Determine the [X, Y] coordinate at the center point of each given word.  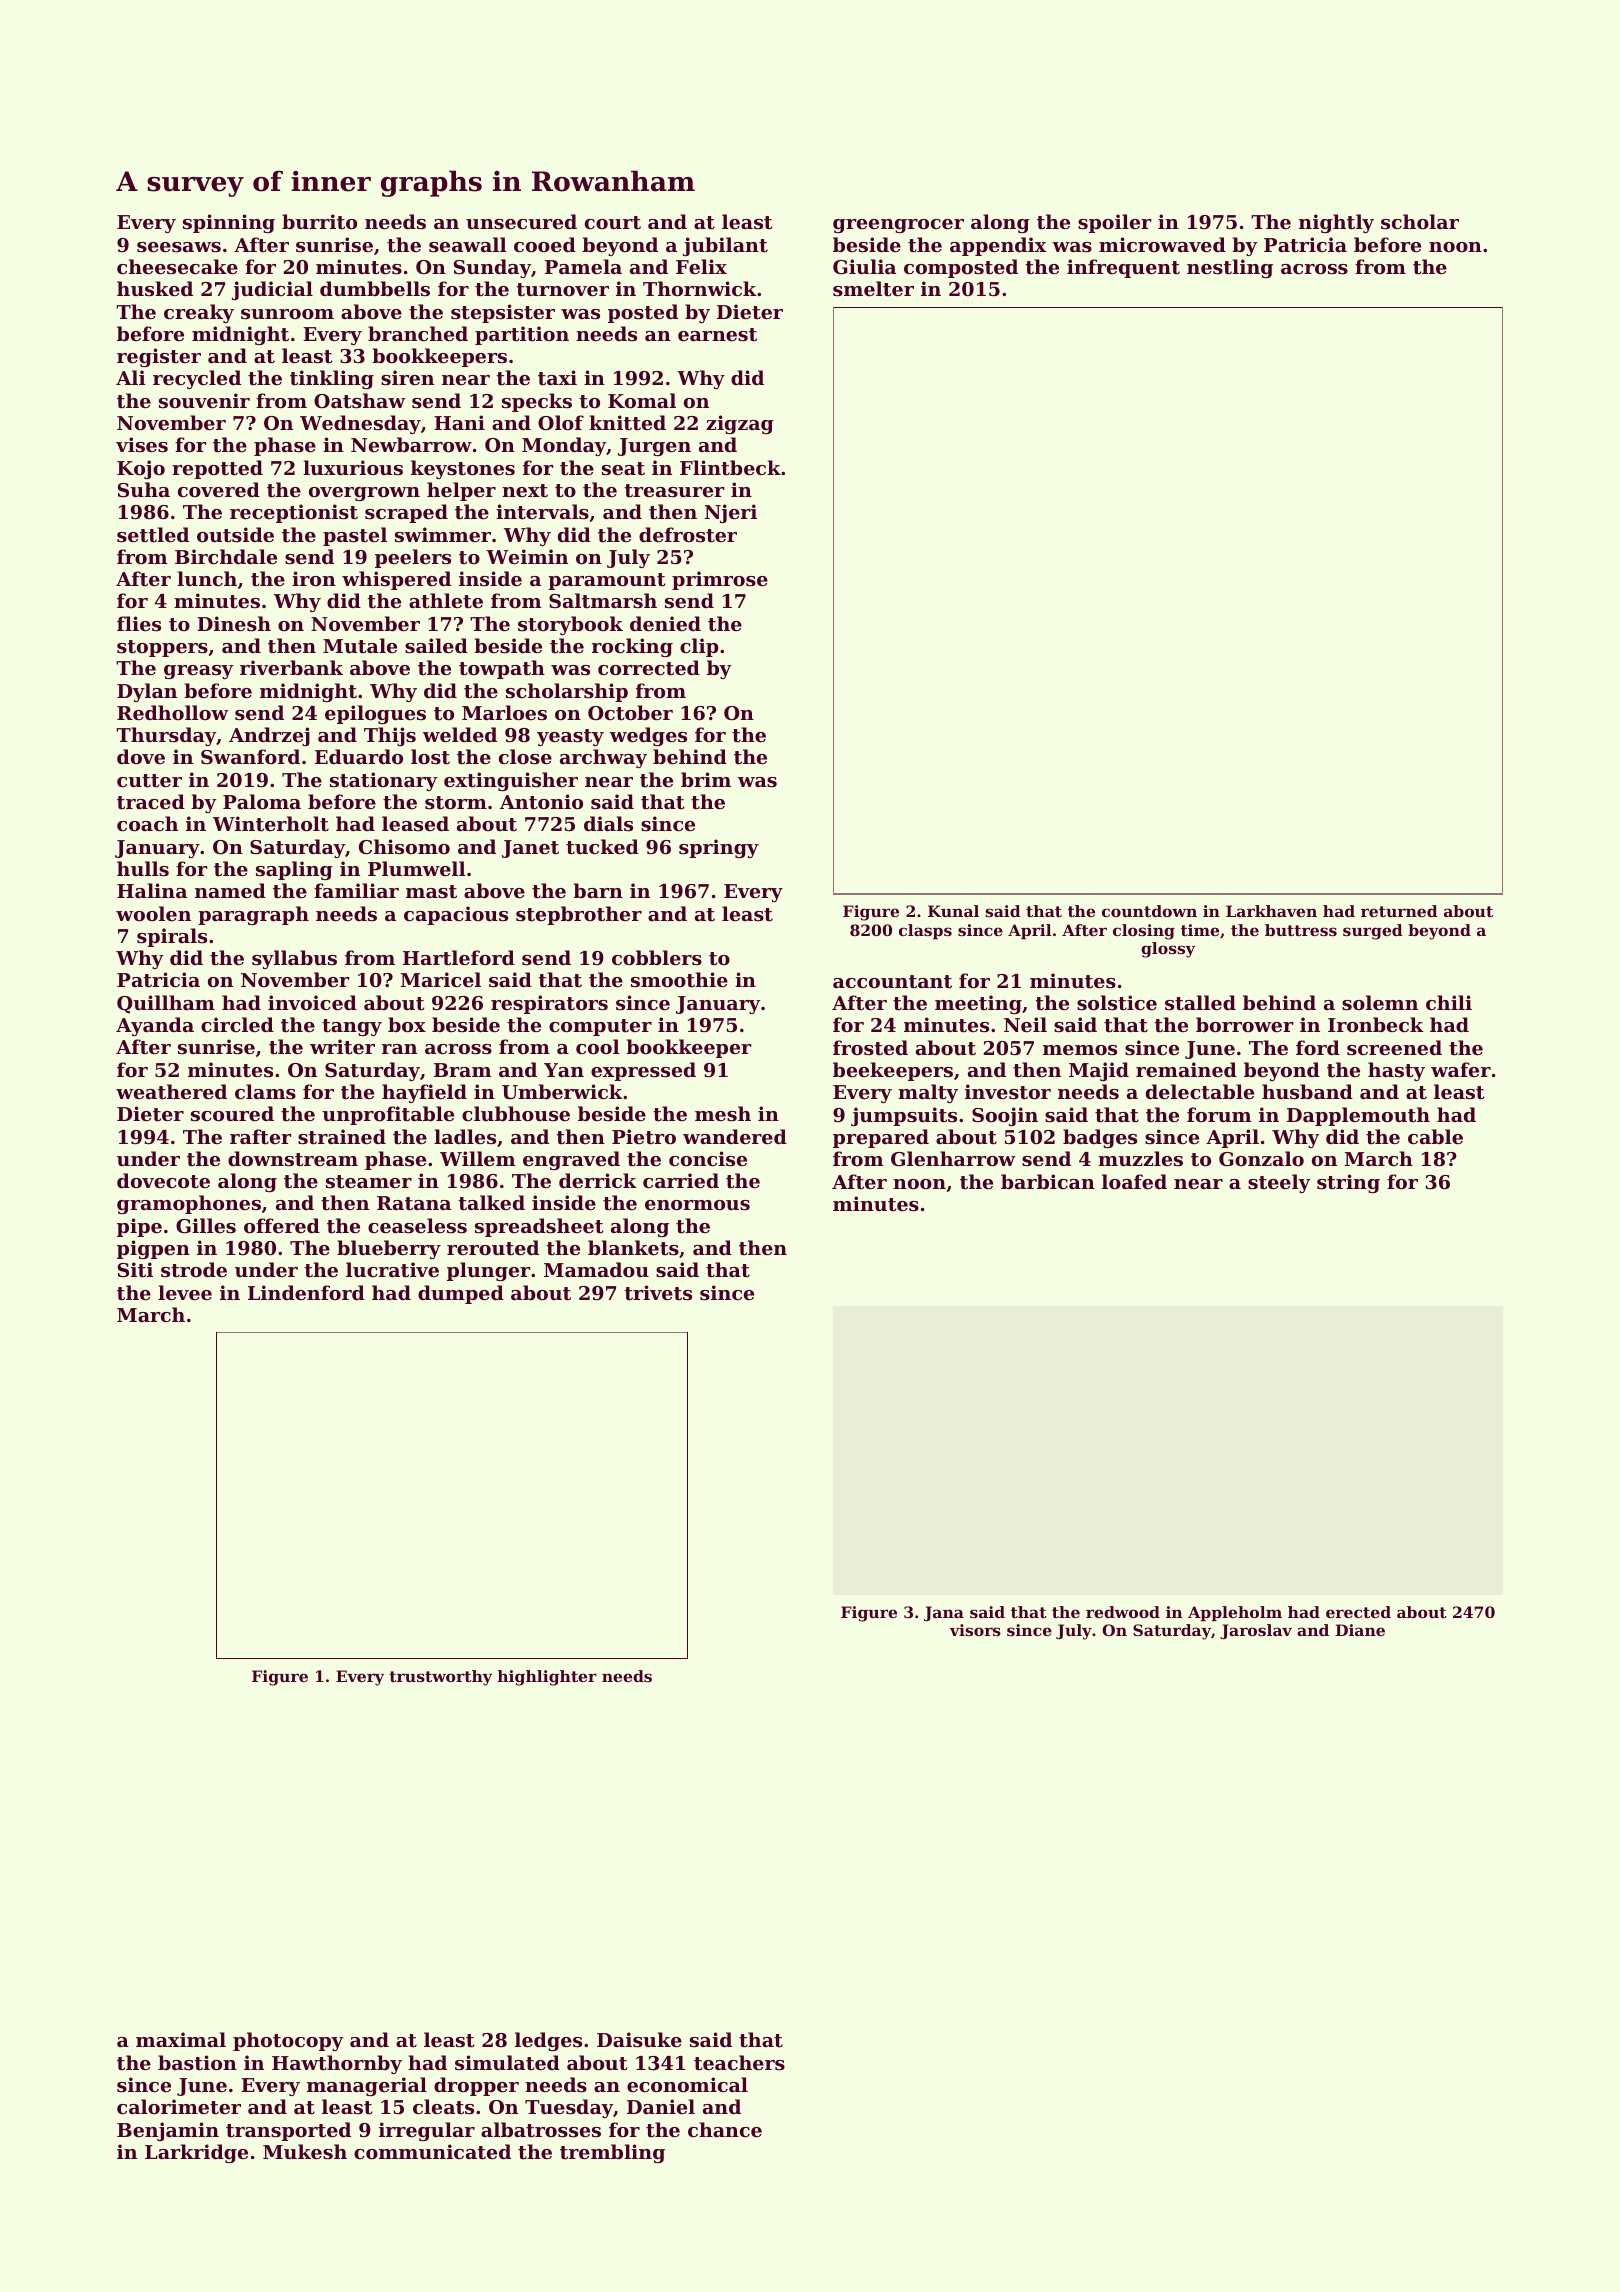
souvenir [204, 400]
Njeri [731, 513]
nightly [1336, 223]
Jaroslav [1256, 1631]
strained [342, 1137]
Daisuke [639, 2040]
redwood [1123, 1612]
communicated [432, 2152]
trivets [658, 1293]
